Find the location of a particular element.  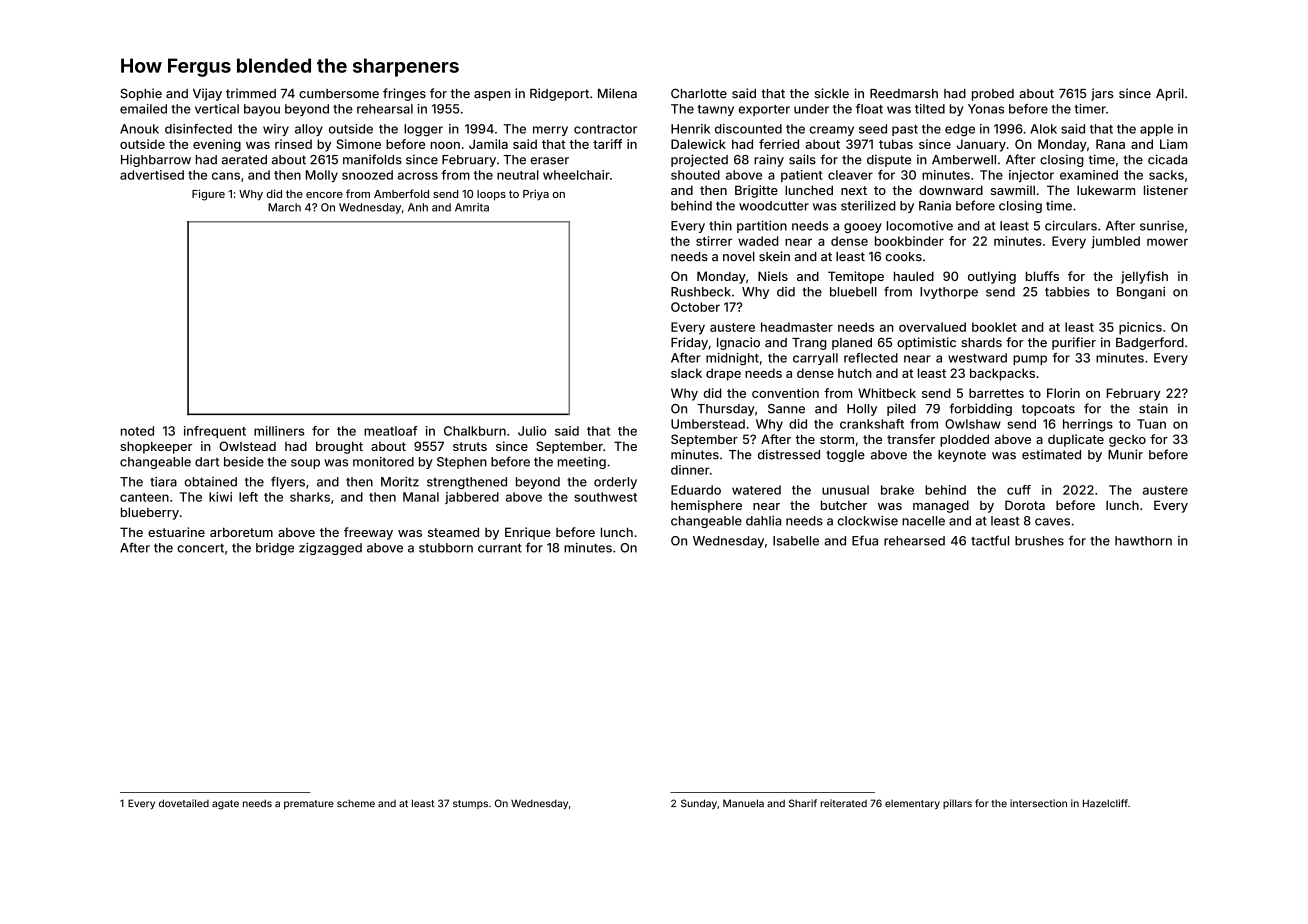

tiara is located at coordinates (163, 482).
